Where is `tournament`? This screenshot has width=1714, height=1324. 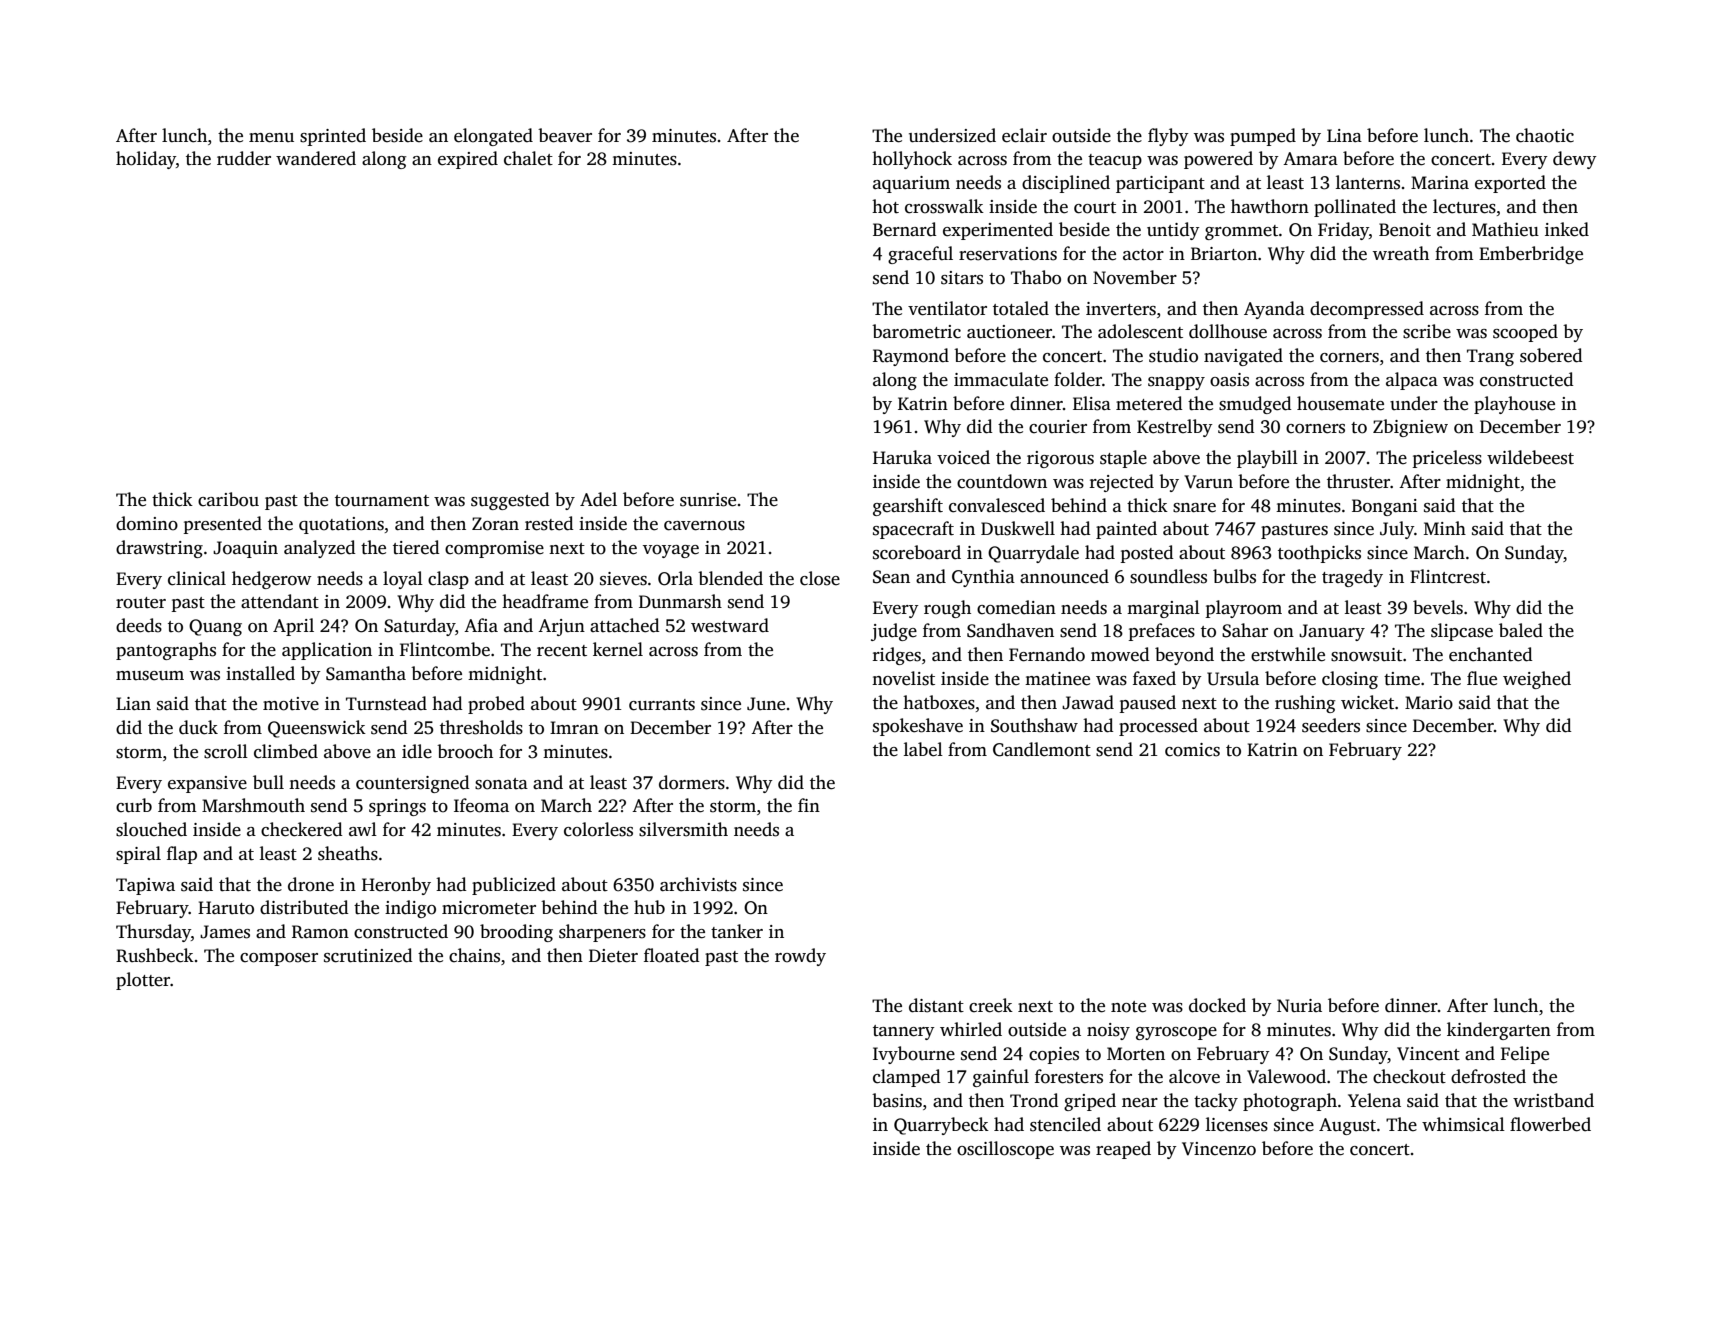 tournament is located at coordinates (382, 501).
